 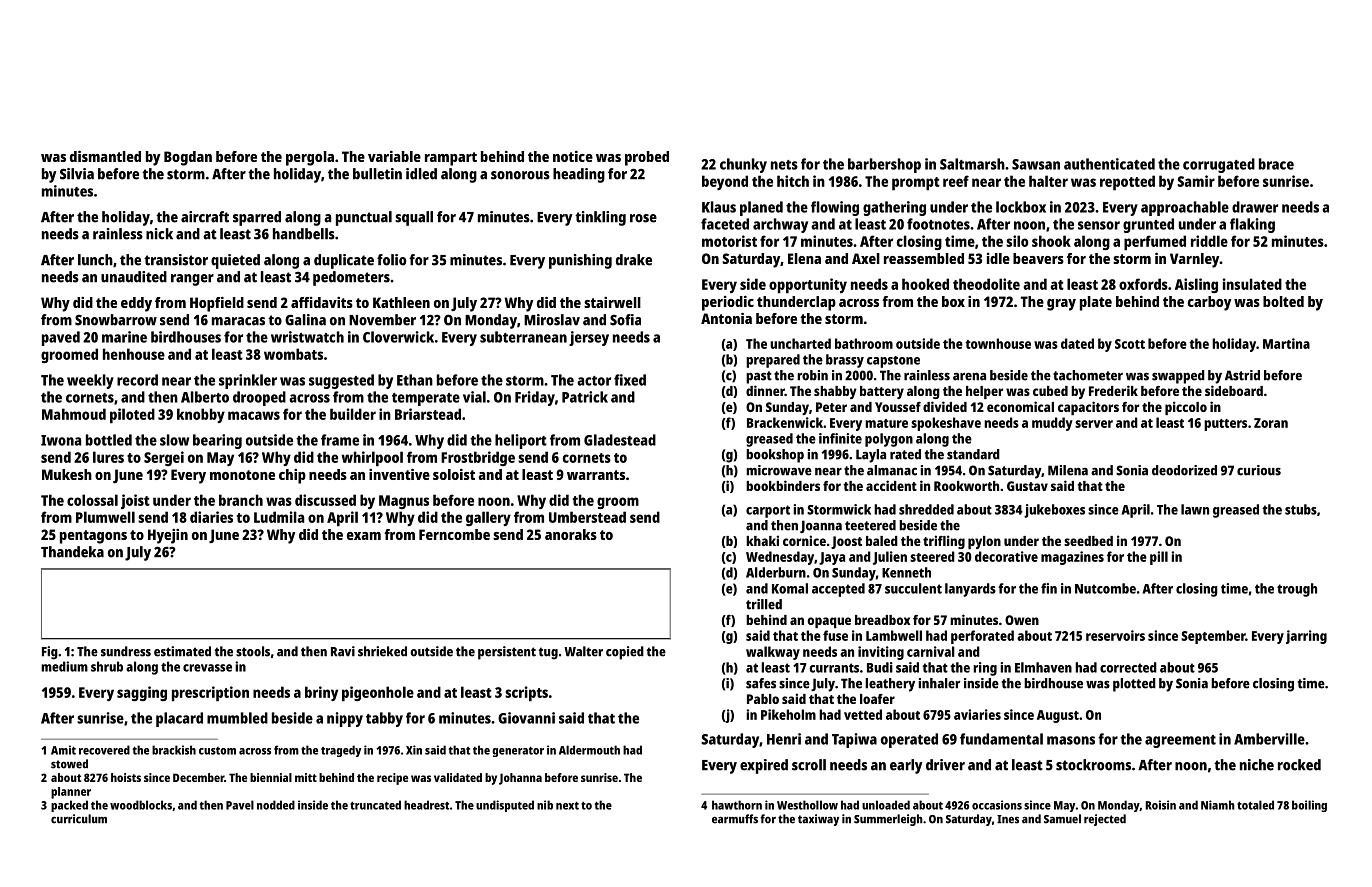 What do you see at coordinates (159, 234) in the screenshot?
I see `nick` at bounding box center [159, 234].
